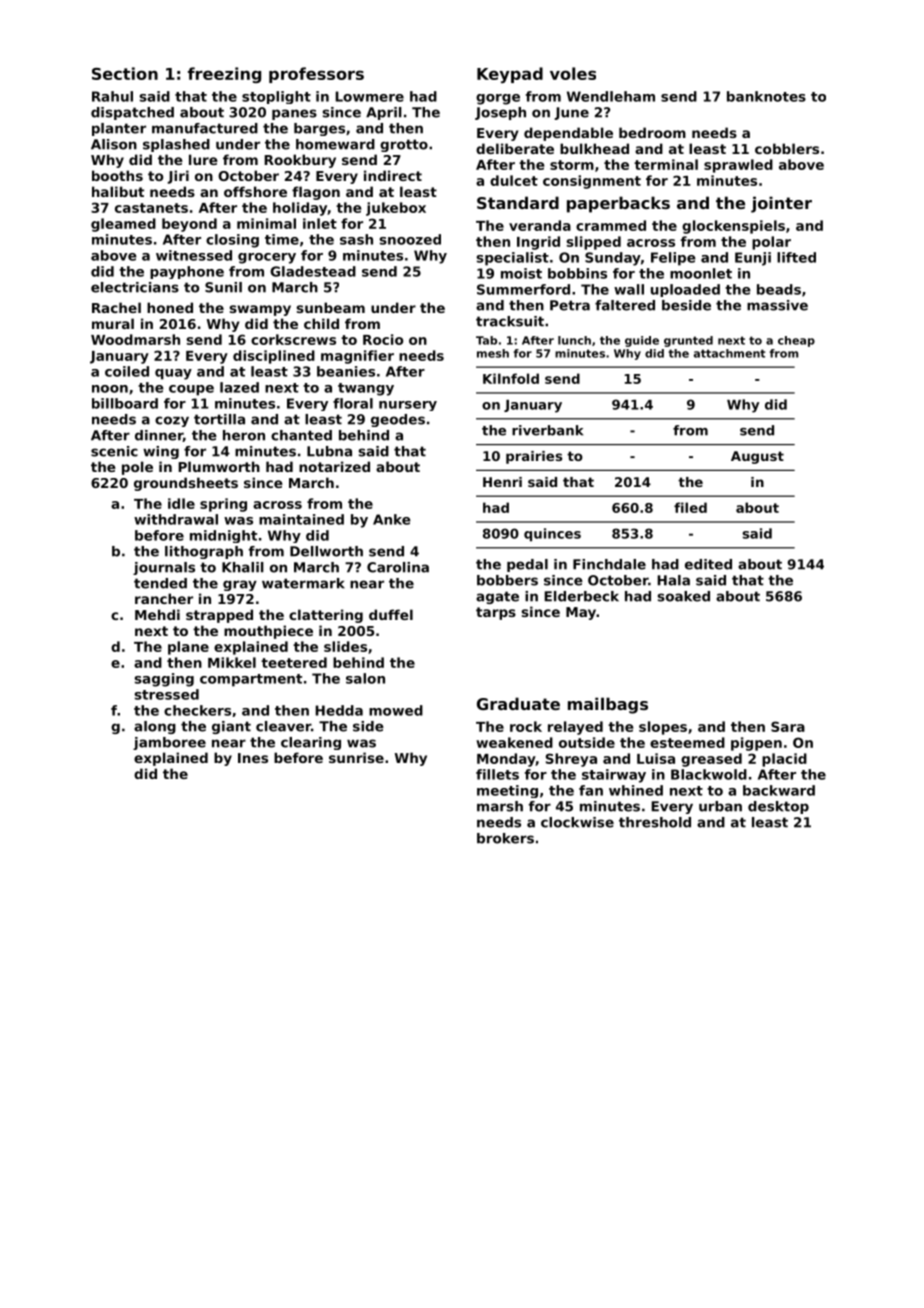  I want to click on Mehdi, so click(157, 614).
